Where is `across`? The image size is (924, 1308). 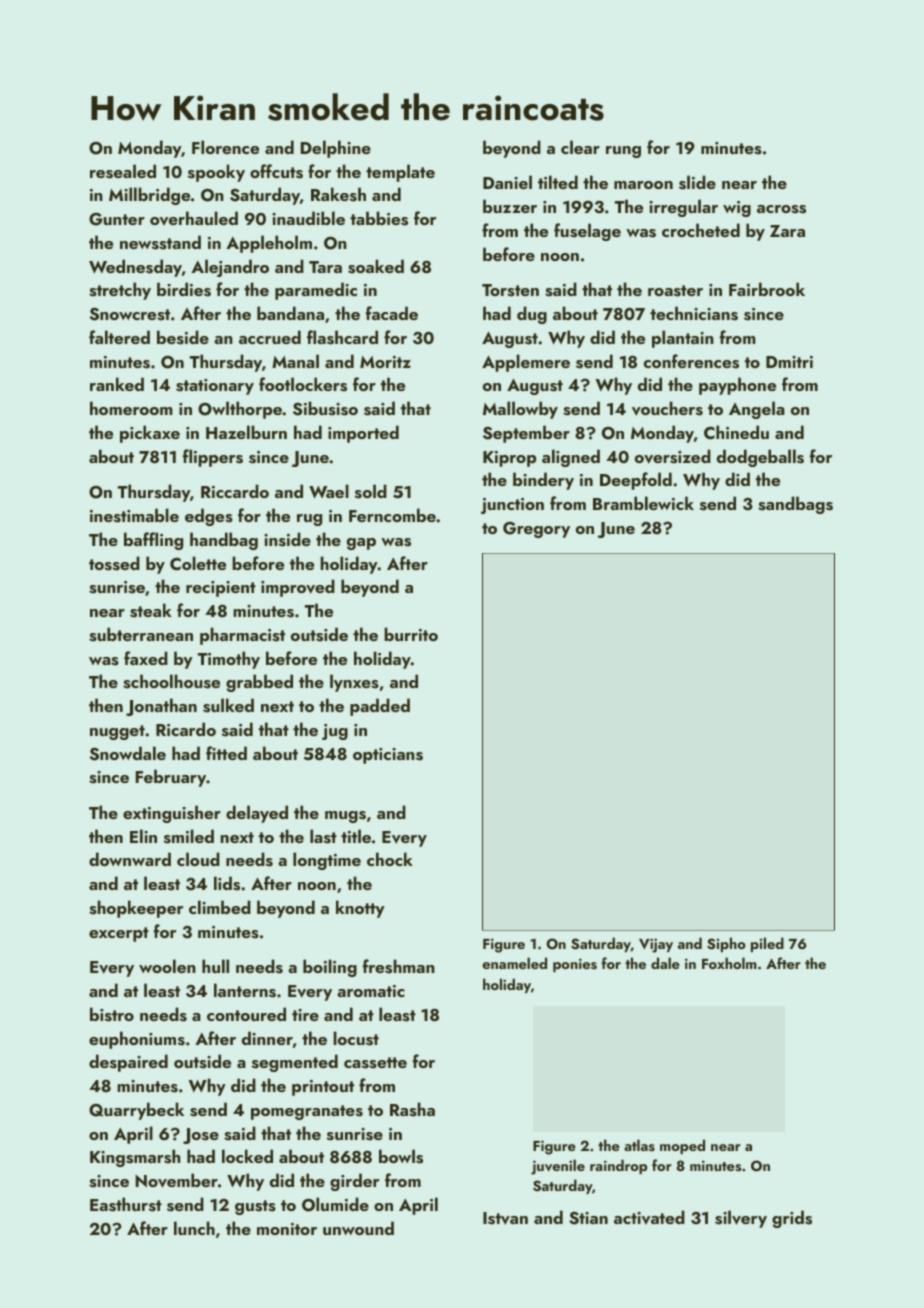
across is located at coordinates (781, 209).
